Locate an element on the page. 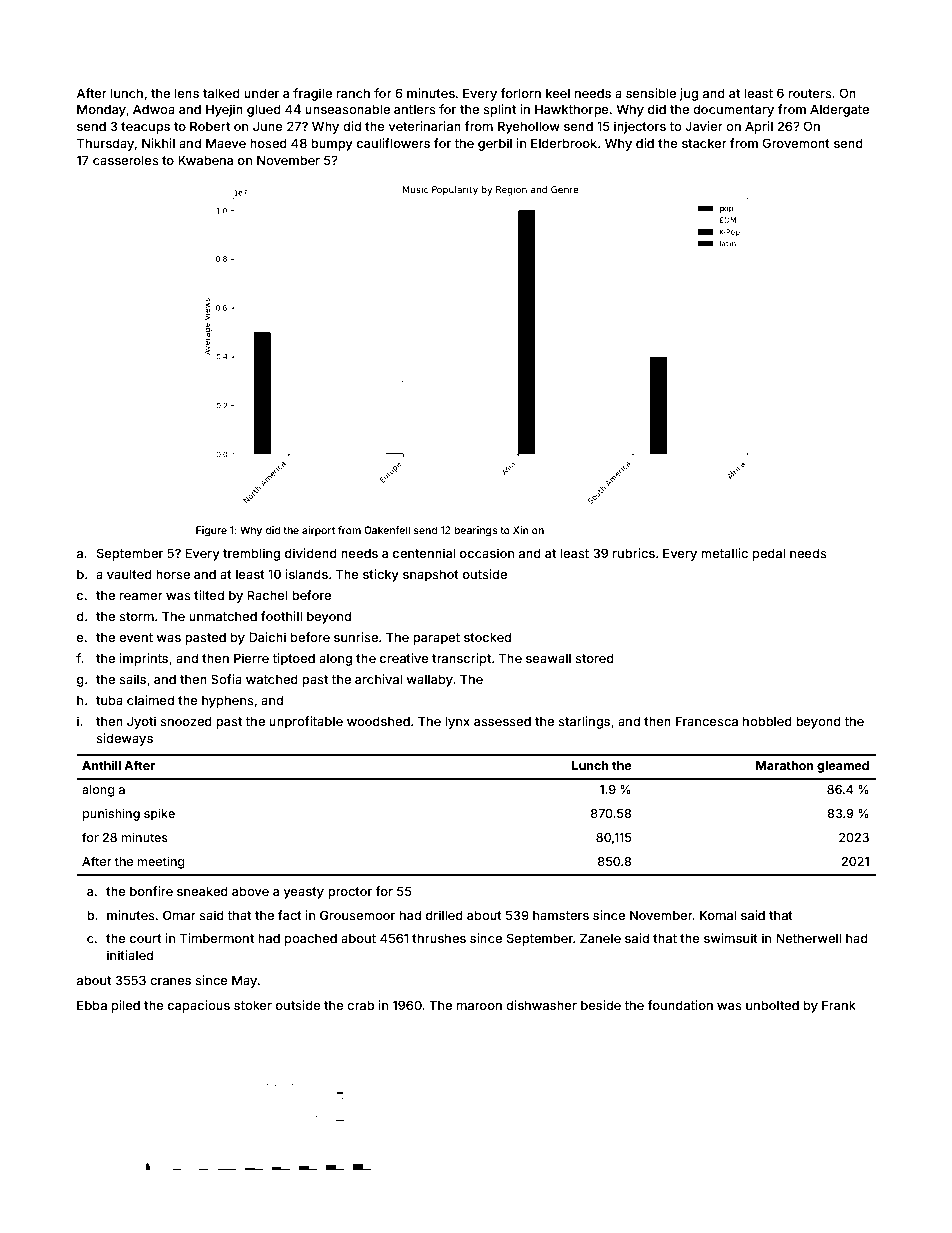 The width and height of the document is (952, 1233). yeasty is located at coordinates (303, 893).
